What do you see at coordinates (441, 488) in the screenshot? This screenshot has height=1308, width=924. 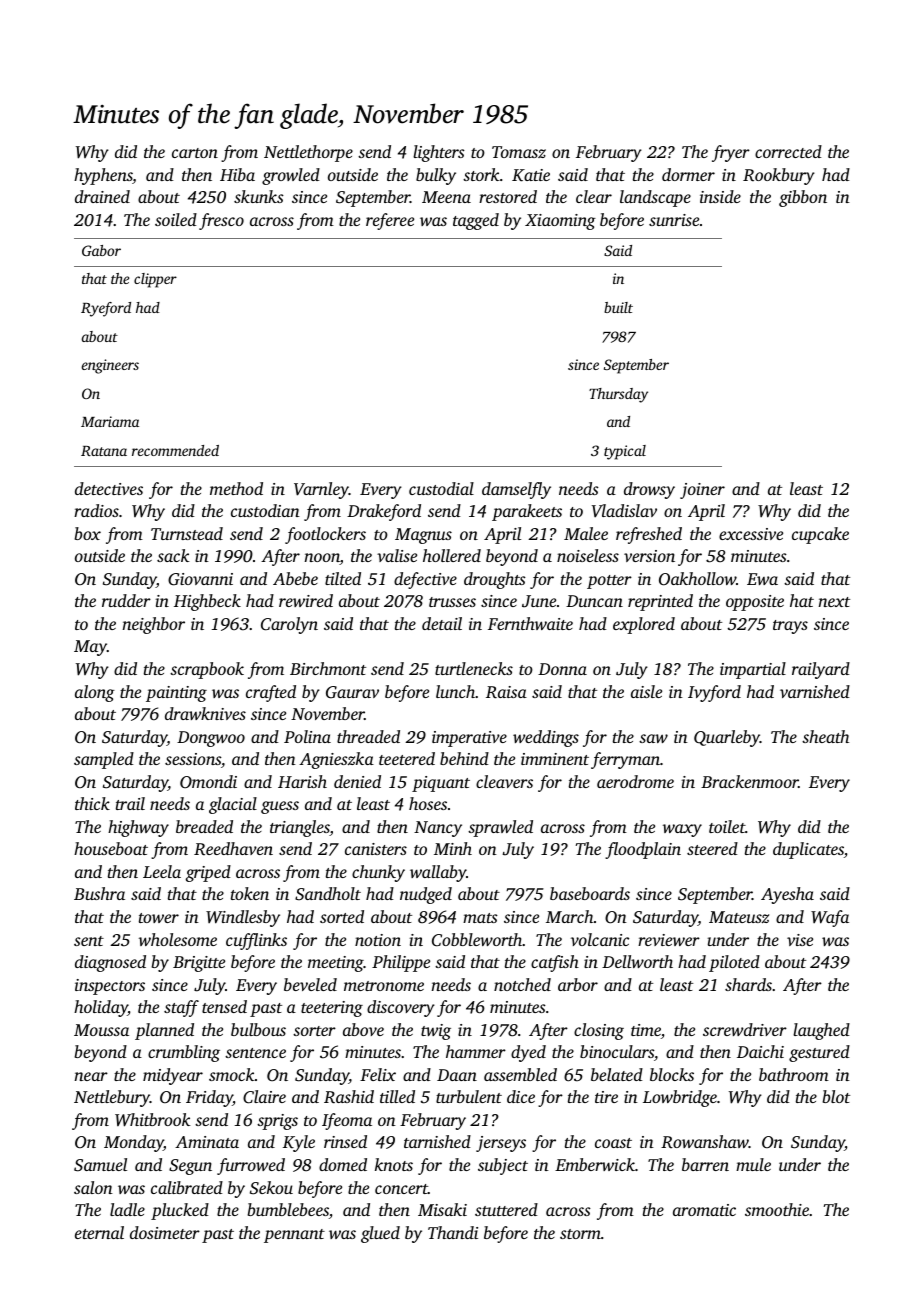 I see `custodial` at bounding box center [441, 488].
